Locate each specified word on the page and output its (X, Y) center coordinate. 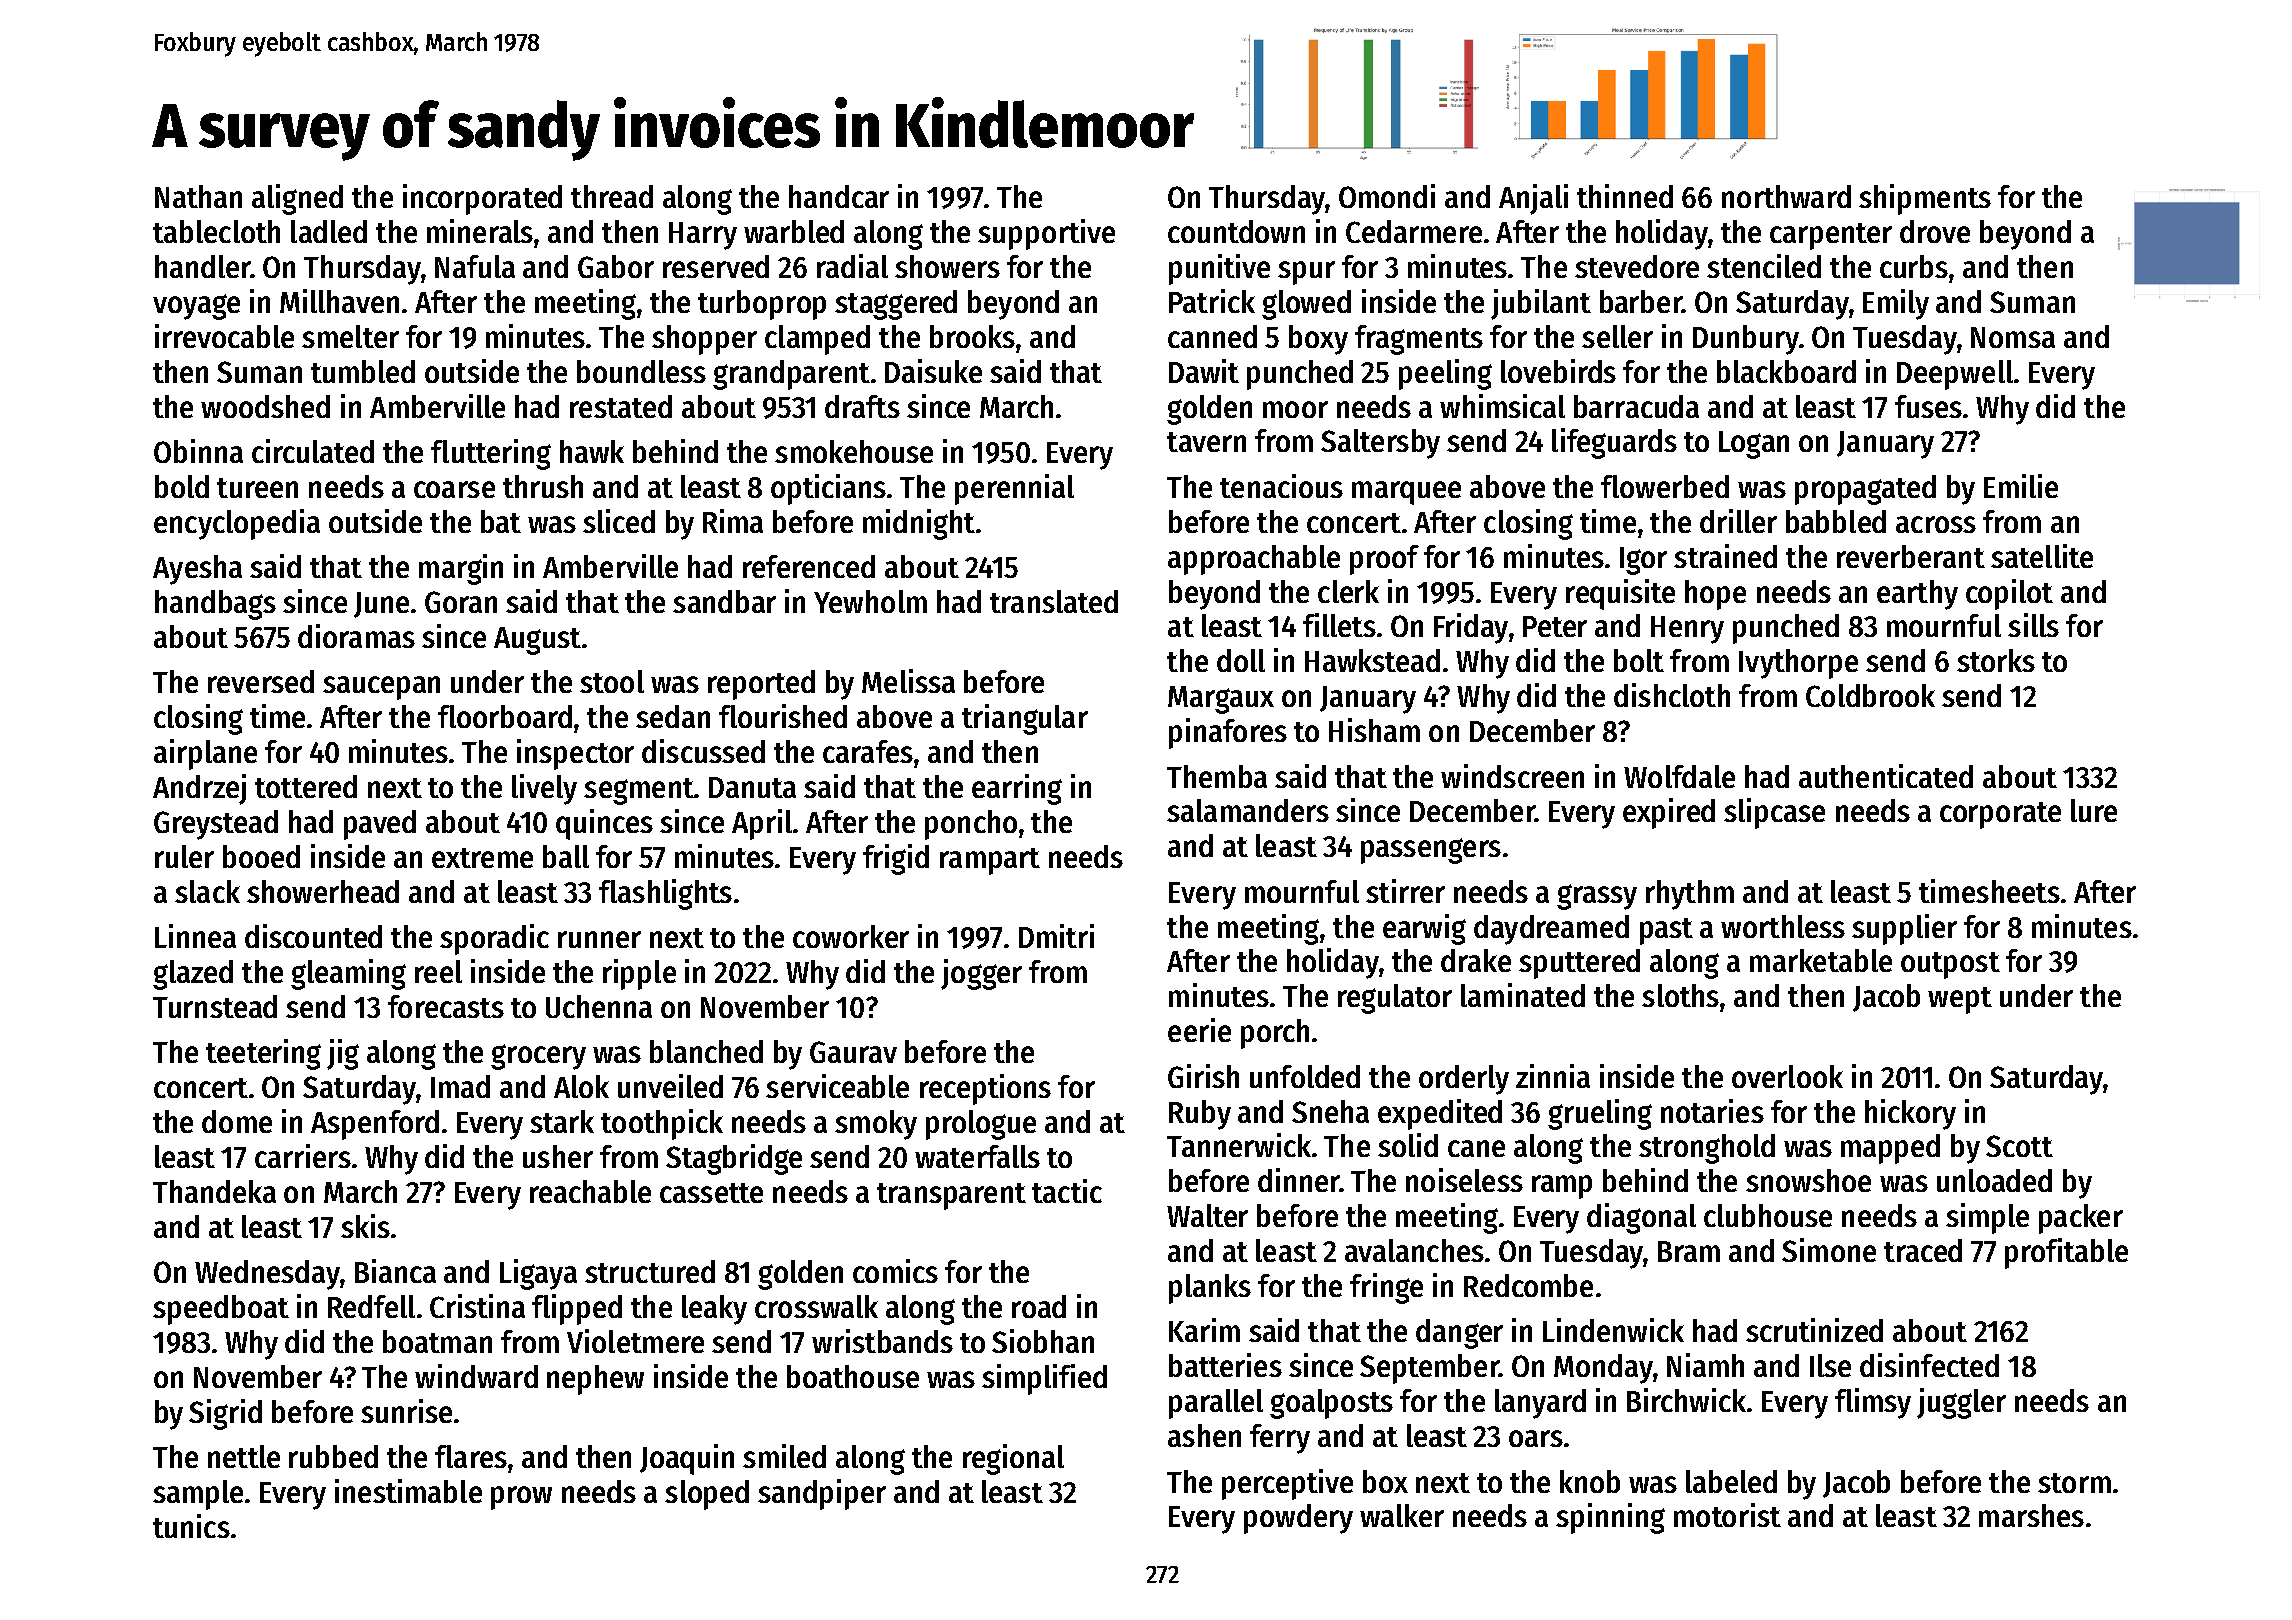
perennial (1014, 489)
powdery (1298, 1519)
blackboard (1786, 371)
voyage (196, 307)
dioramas (356, 636)
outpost (1950, 965)
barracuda (1636, 406)
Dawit (1204, 371)
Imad (460, 1086)
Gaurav (853, 1052)
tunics (191, 1526)
